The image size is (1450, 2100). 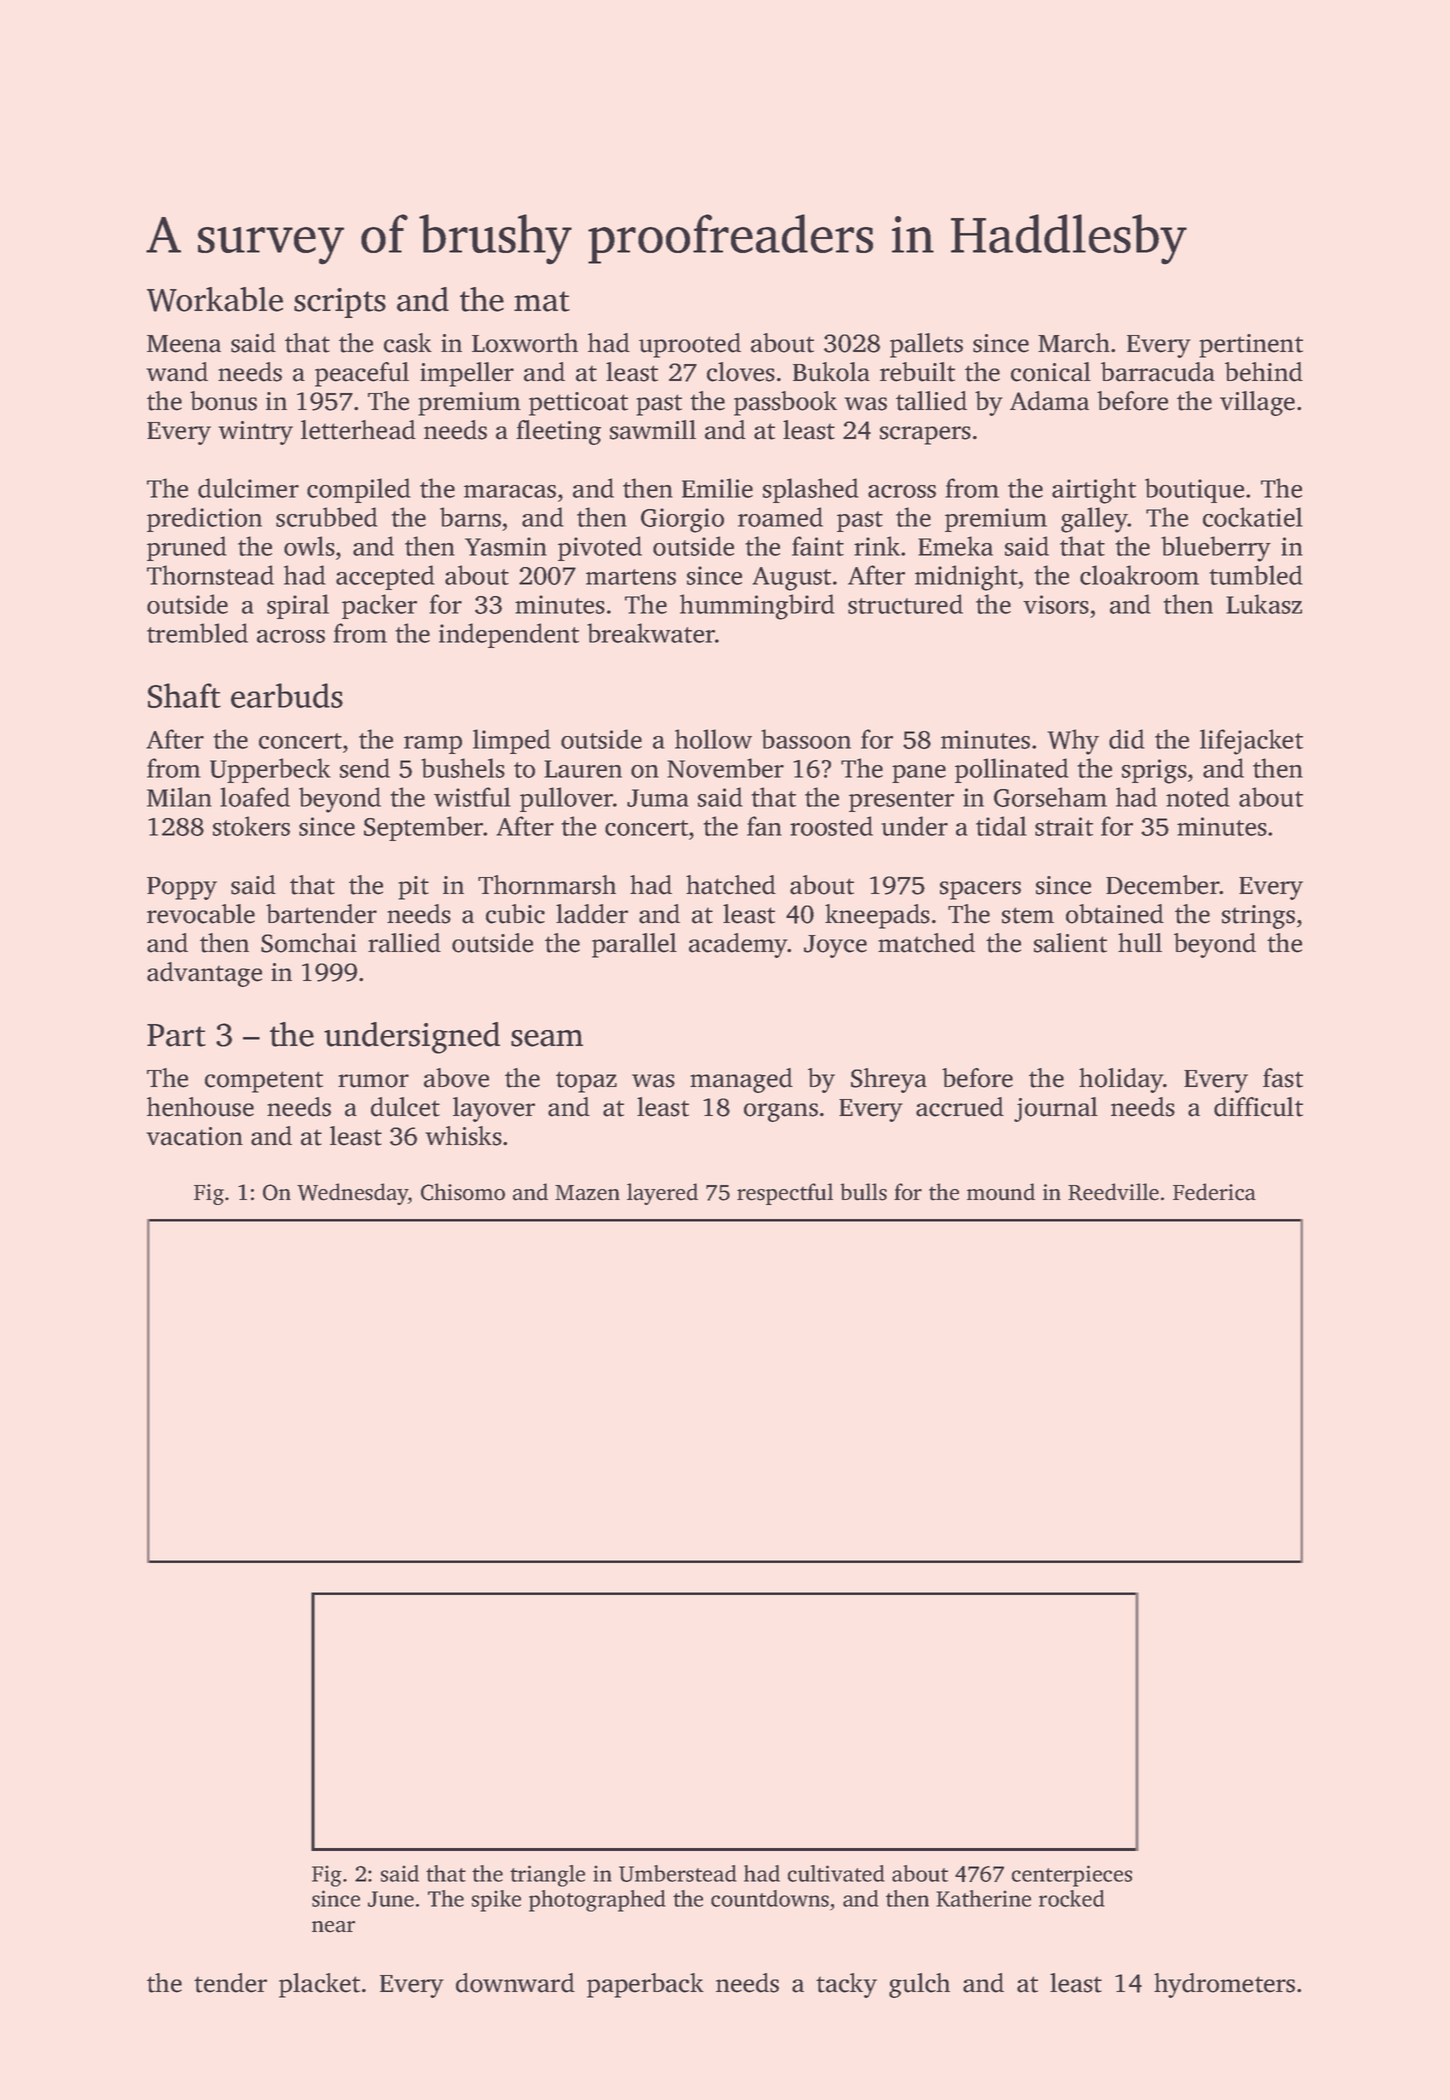 I want to click on centerpieces, so click(x=1072, y=1876).
